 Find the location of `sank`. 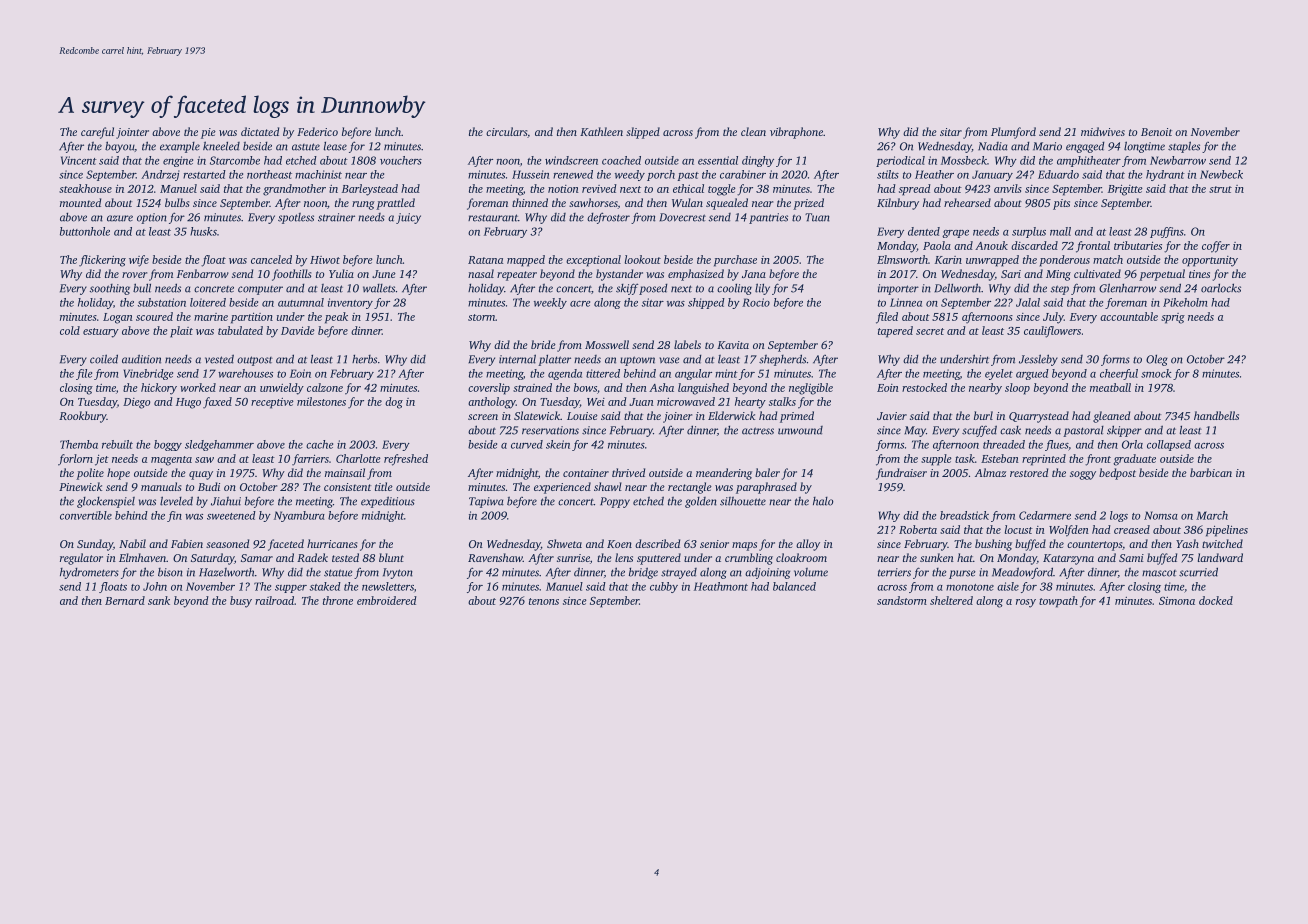

sank is located at coordinates (159, 600).
